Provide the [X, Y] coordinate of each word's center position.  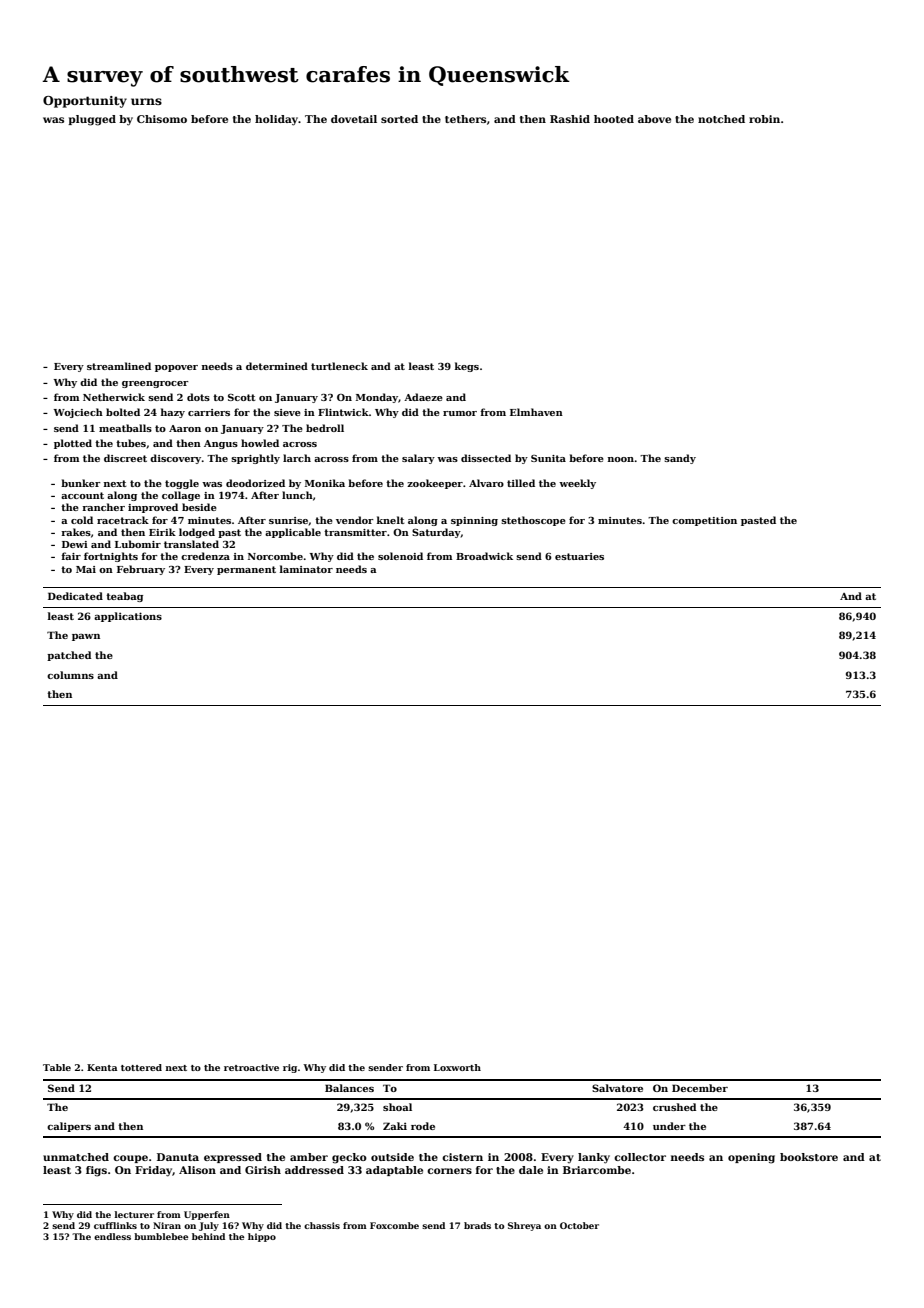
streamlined [119, 366]
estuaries [579, 556]
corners [449, 1171]
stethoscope [533, 521]
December [700, 1088]
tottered [141, 1067]
